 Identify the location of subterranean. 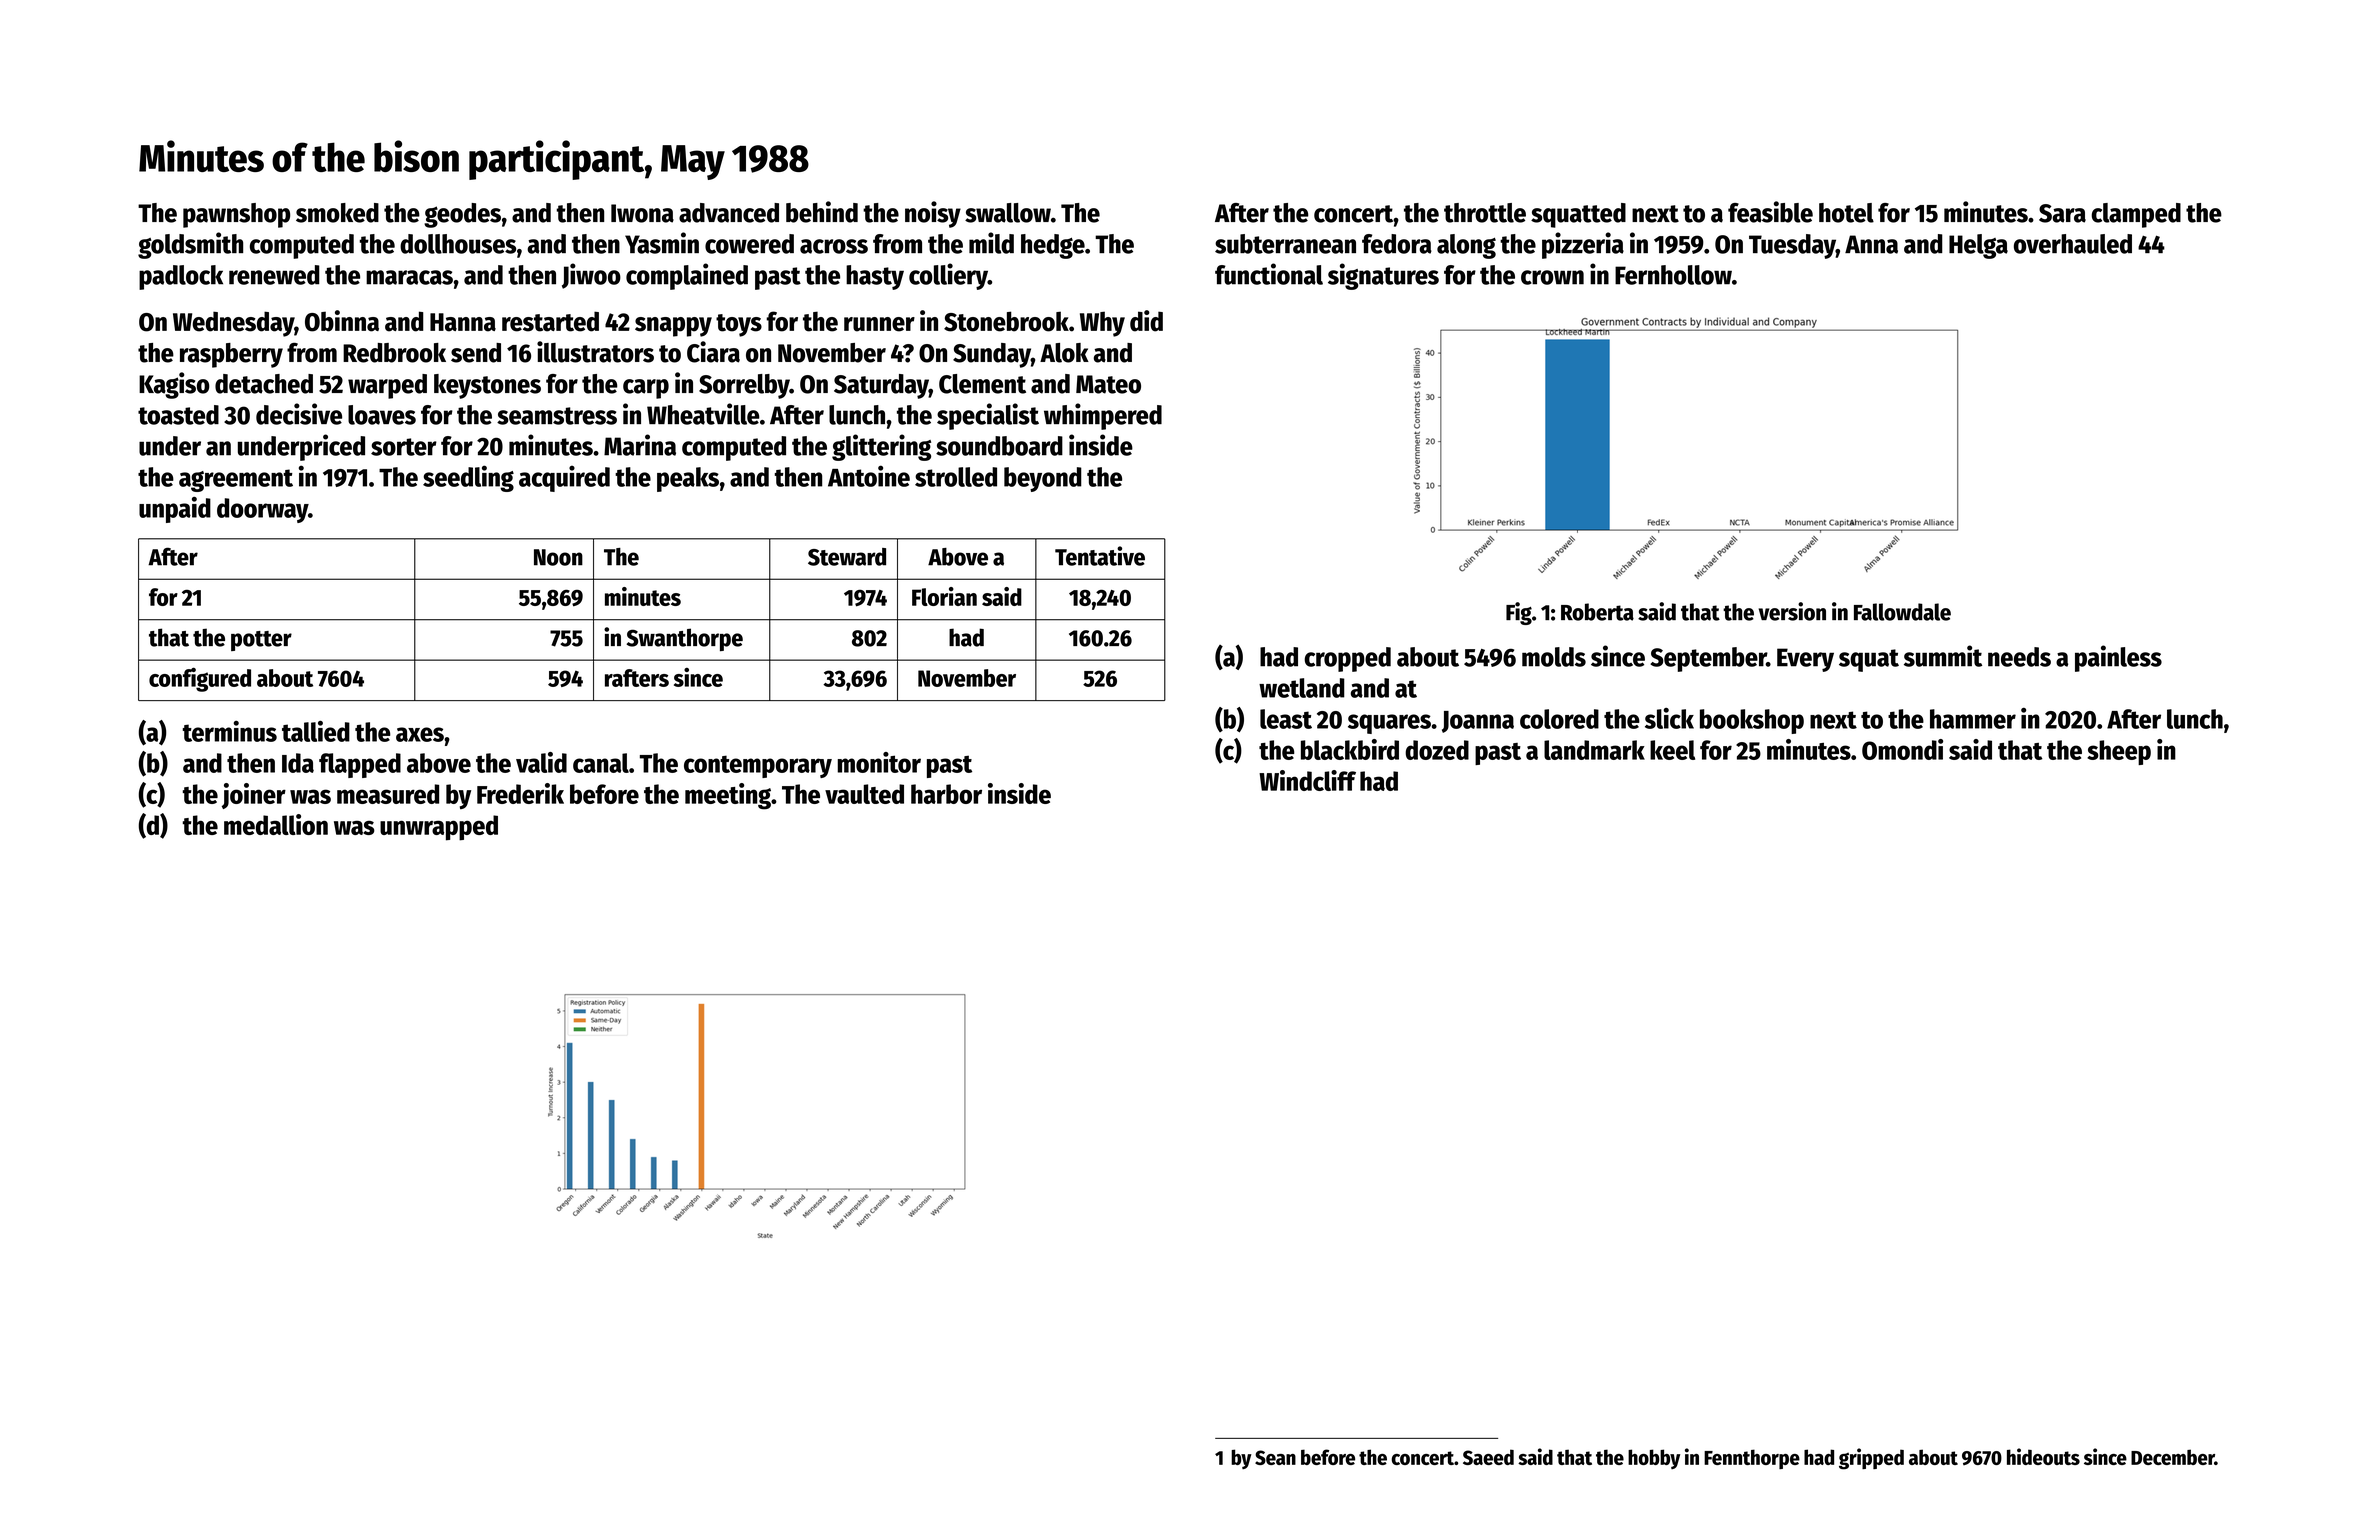
(1285, 244).
